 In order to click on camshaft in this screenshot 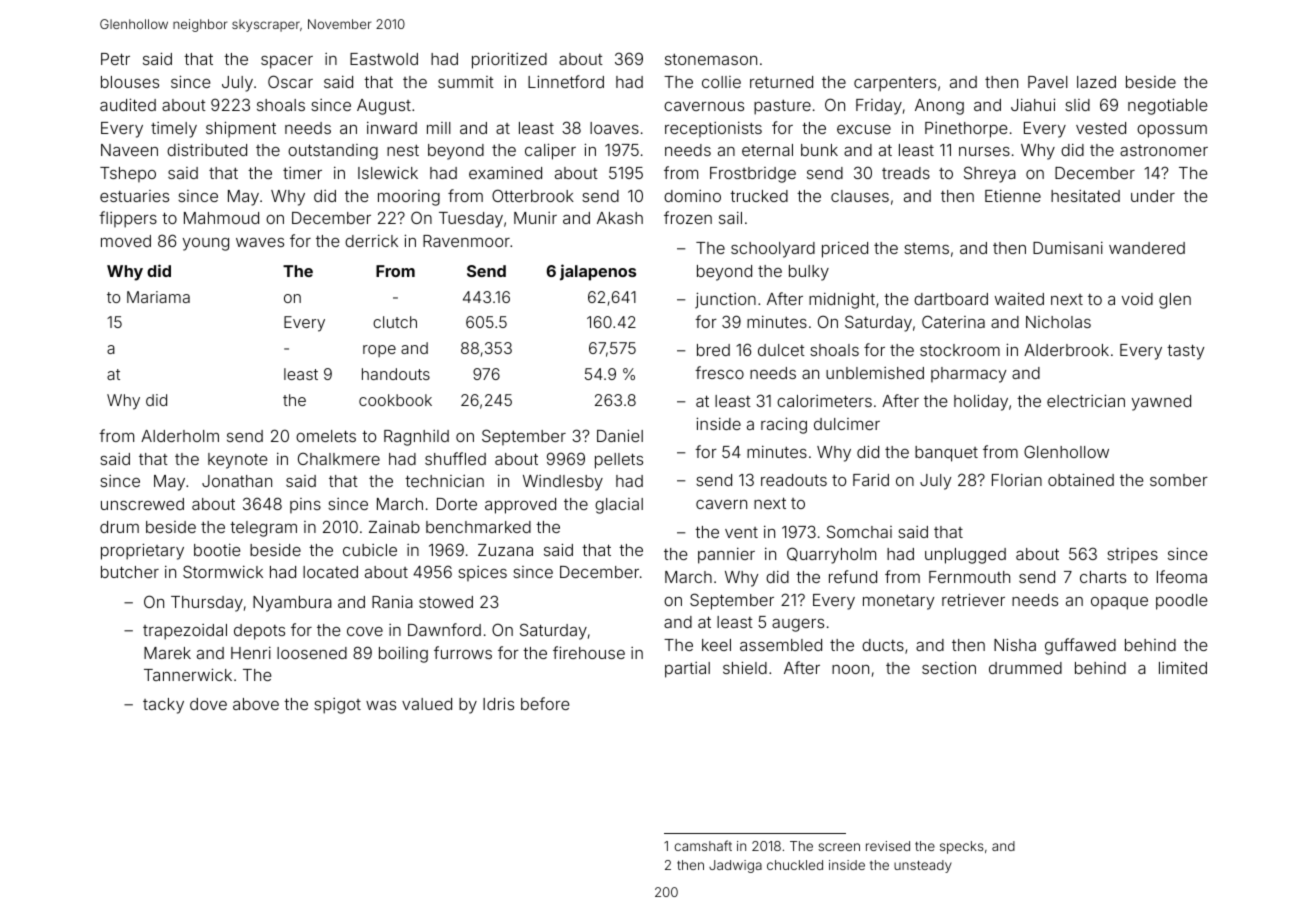, I will do `click(703, 845)`.
